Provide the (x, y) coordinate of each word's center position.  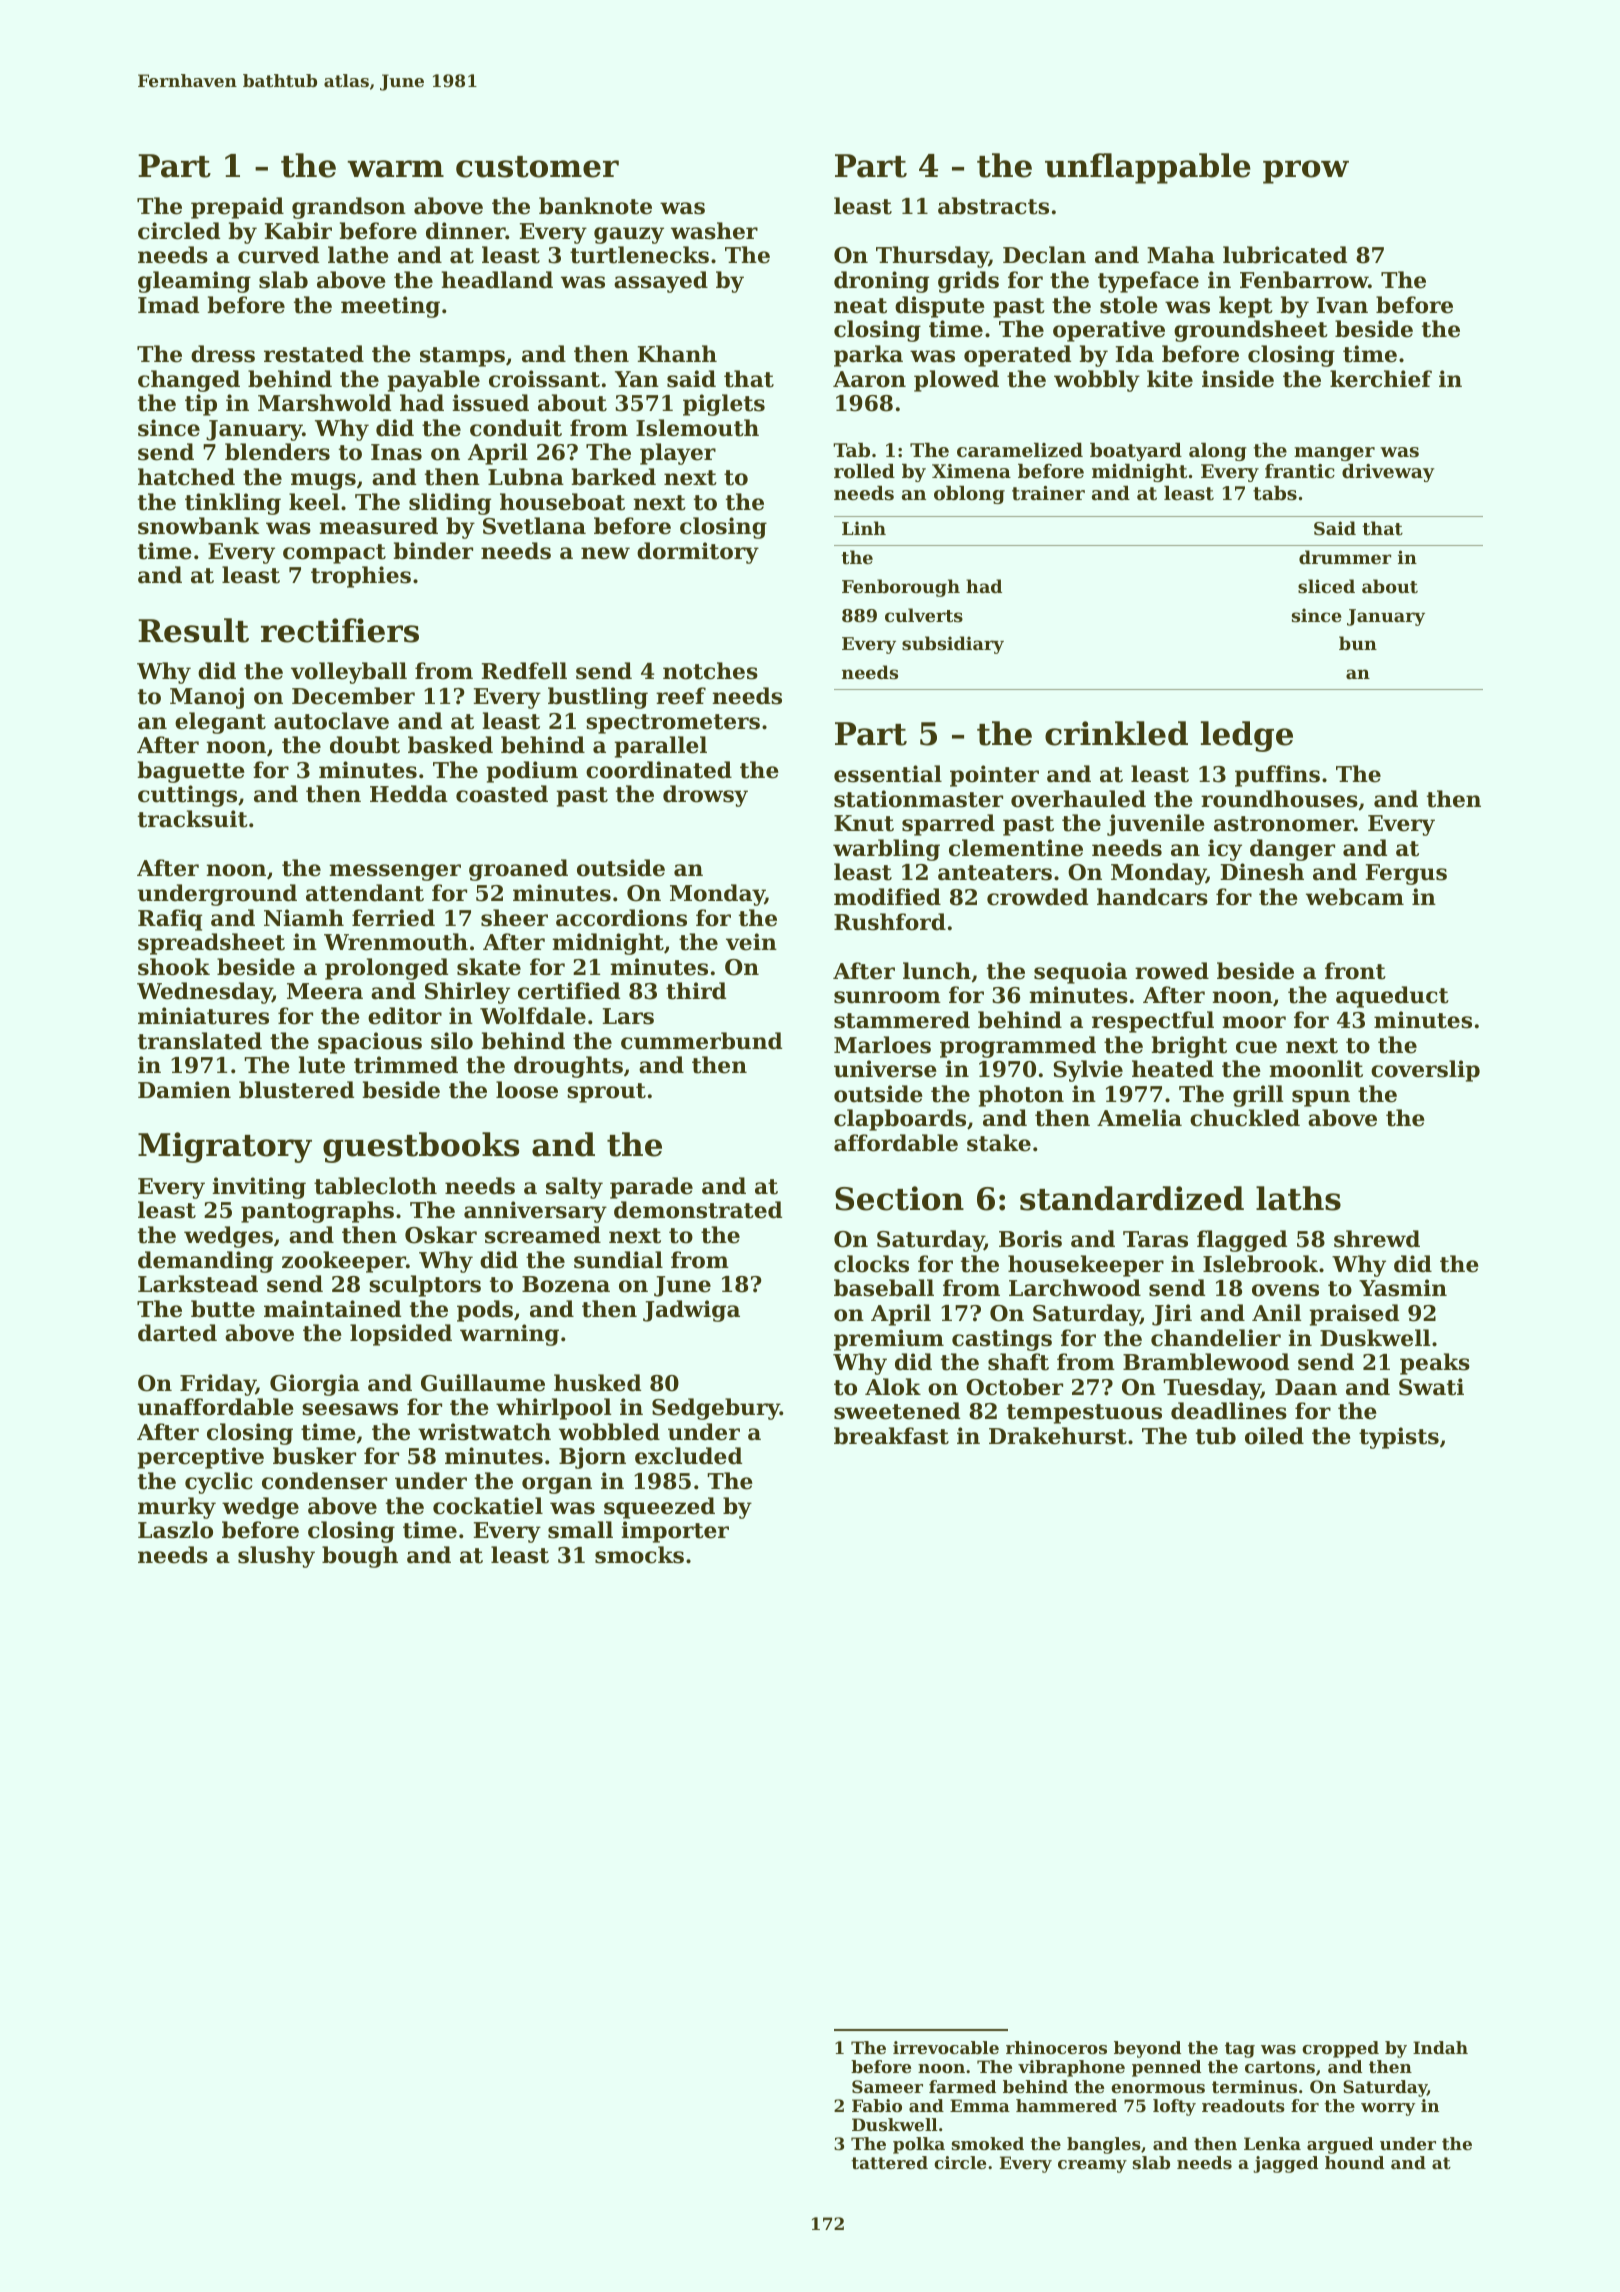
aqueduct (1392, 997)
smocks (639, 1555)
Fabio (877, 2105)
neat (860, 306)
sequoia (1080, 973)
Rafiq (170, 920)
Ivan (1342, 305)
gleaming (194, 282)
